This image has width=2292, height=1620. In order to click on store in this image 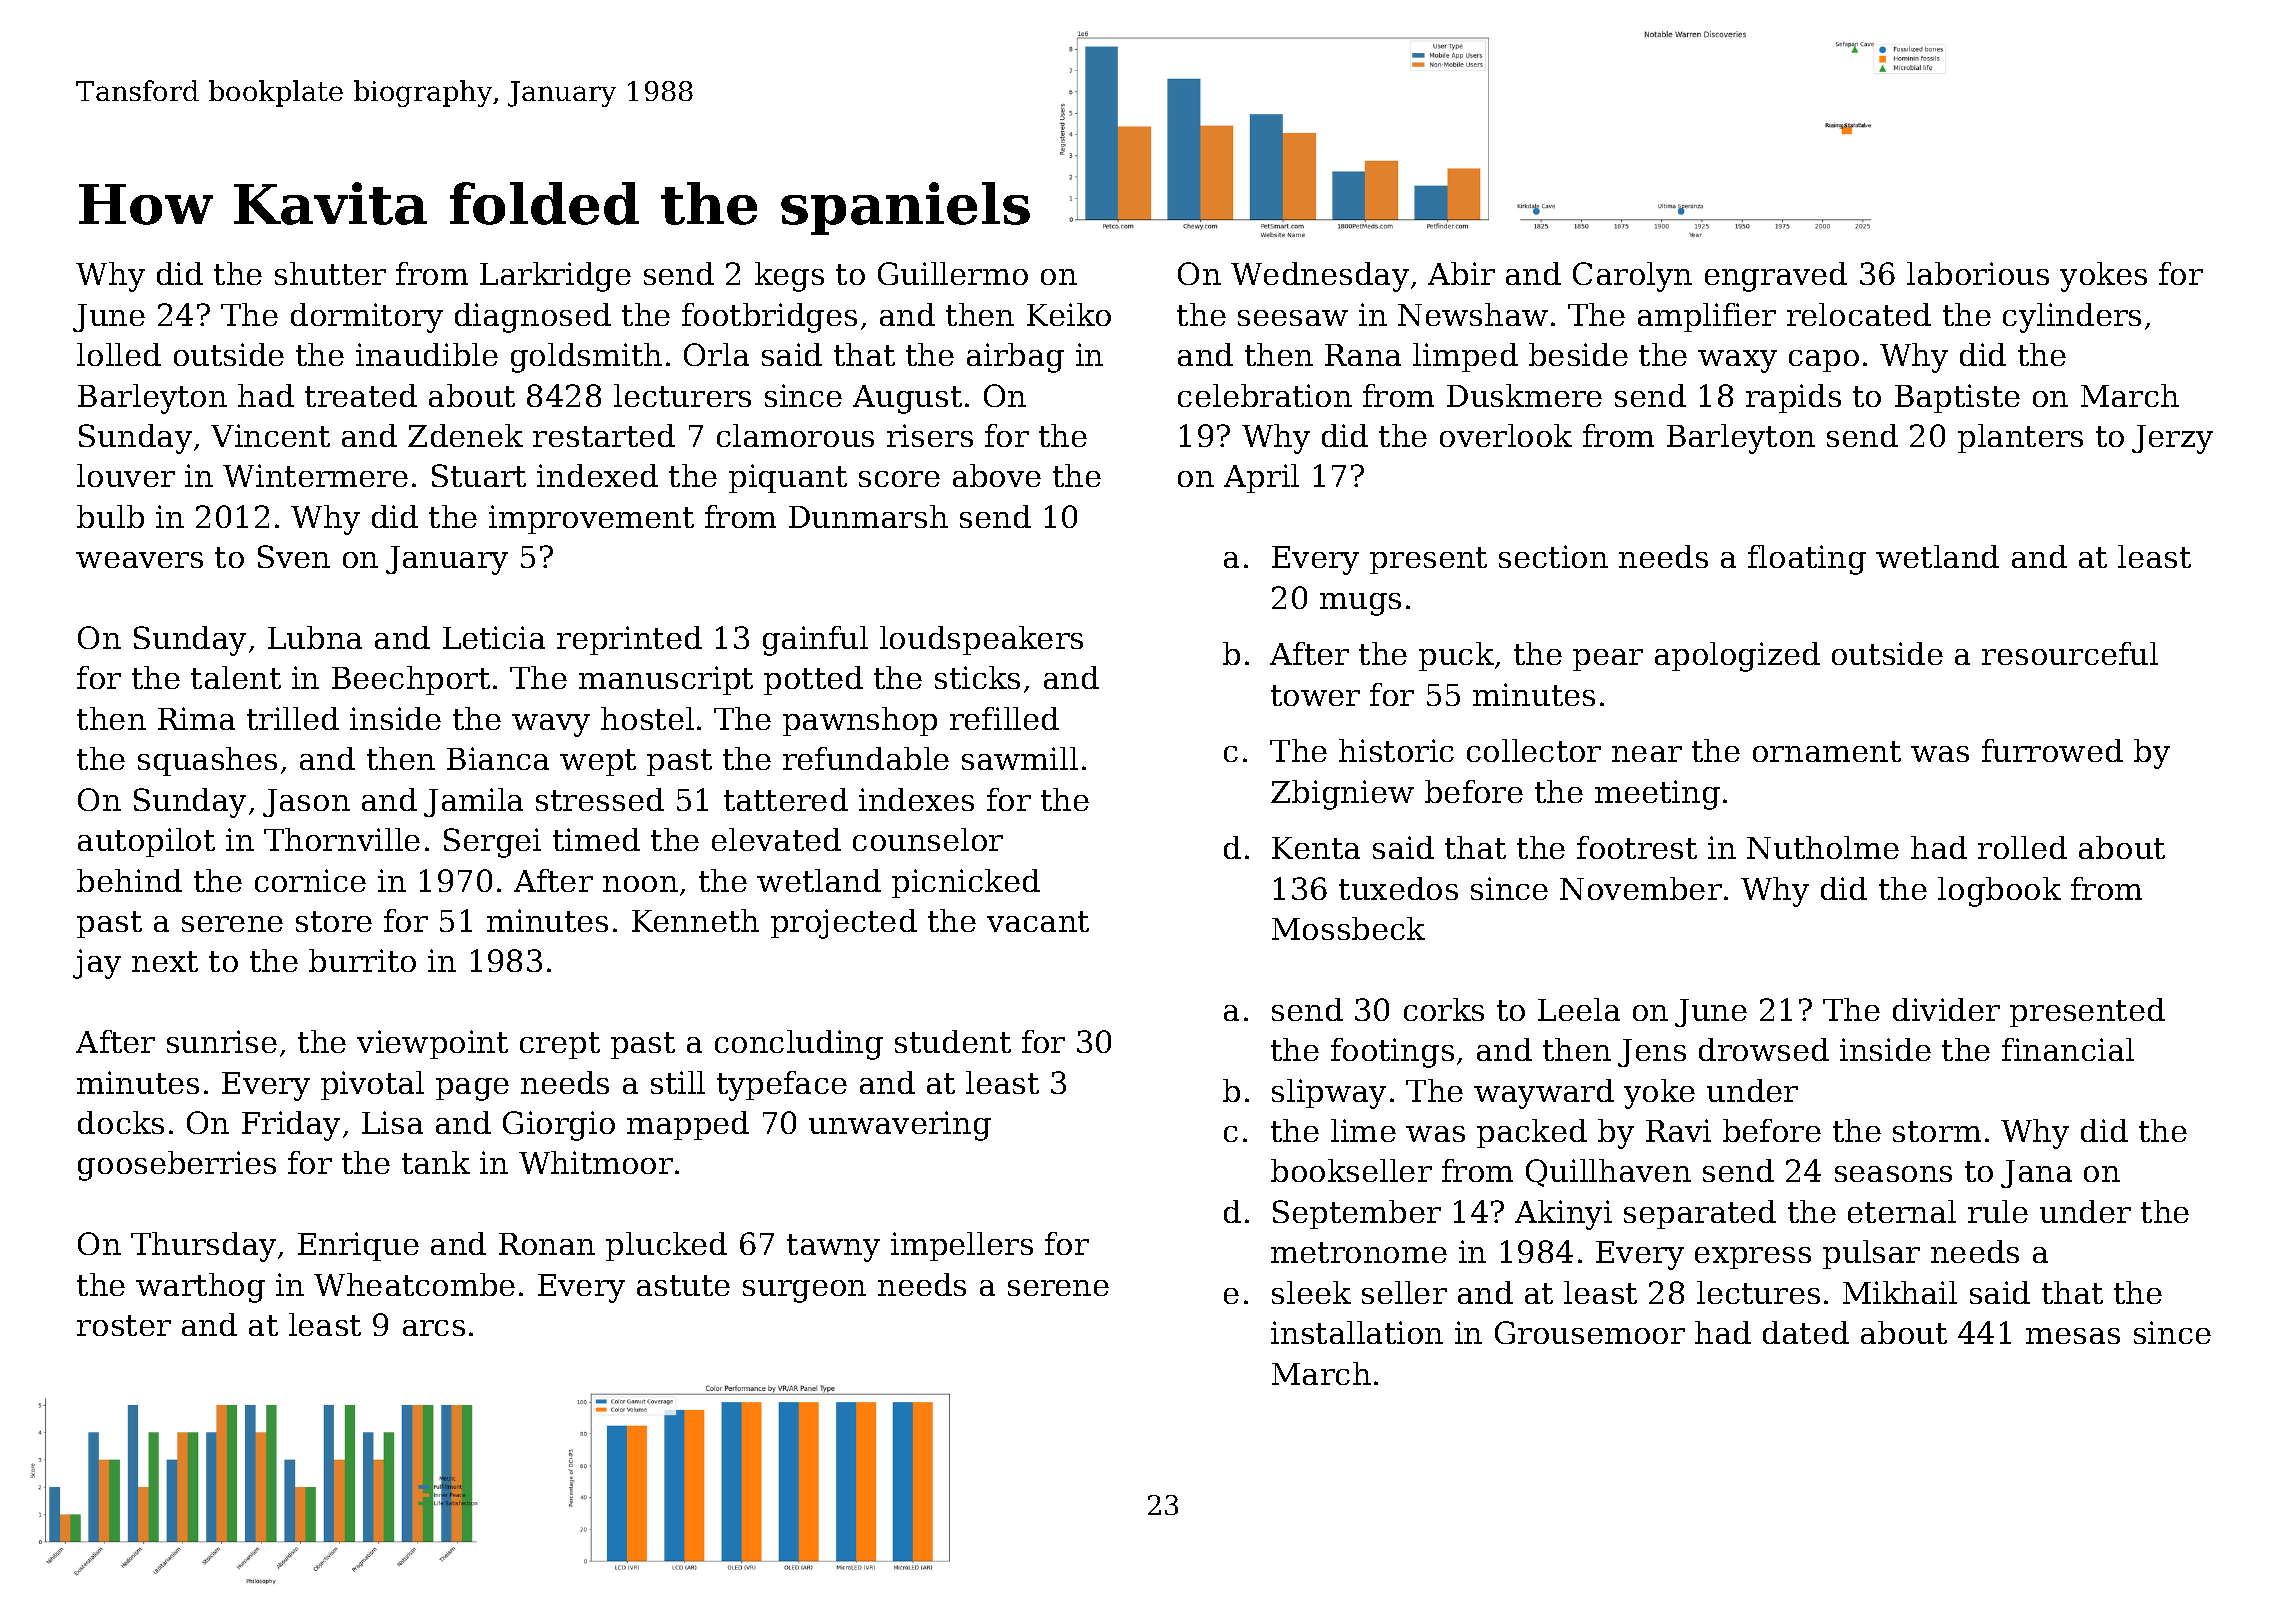, I will do `click(334, 921)`.
